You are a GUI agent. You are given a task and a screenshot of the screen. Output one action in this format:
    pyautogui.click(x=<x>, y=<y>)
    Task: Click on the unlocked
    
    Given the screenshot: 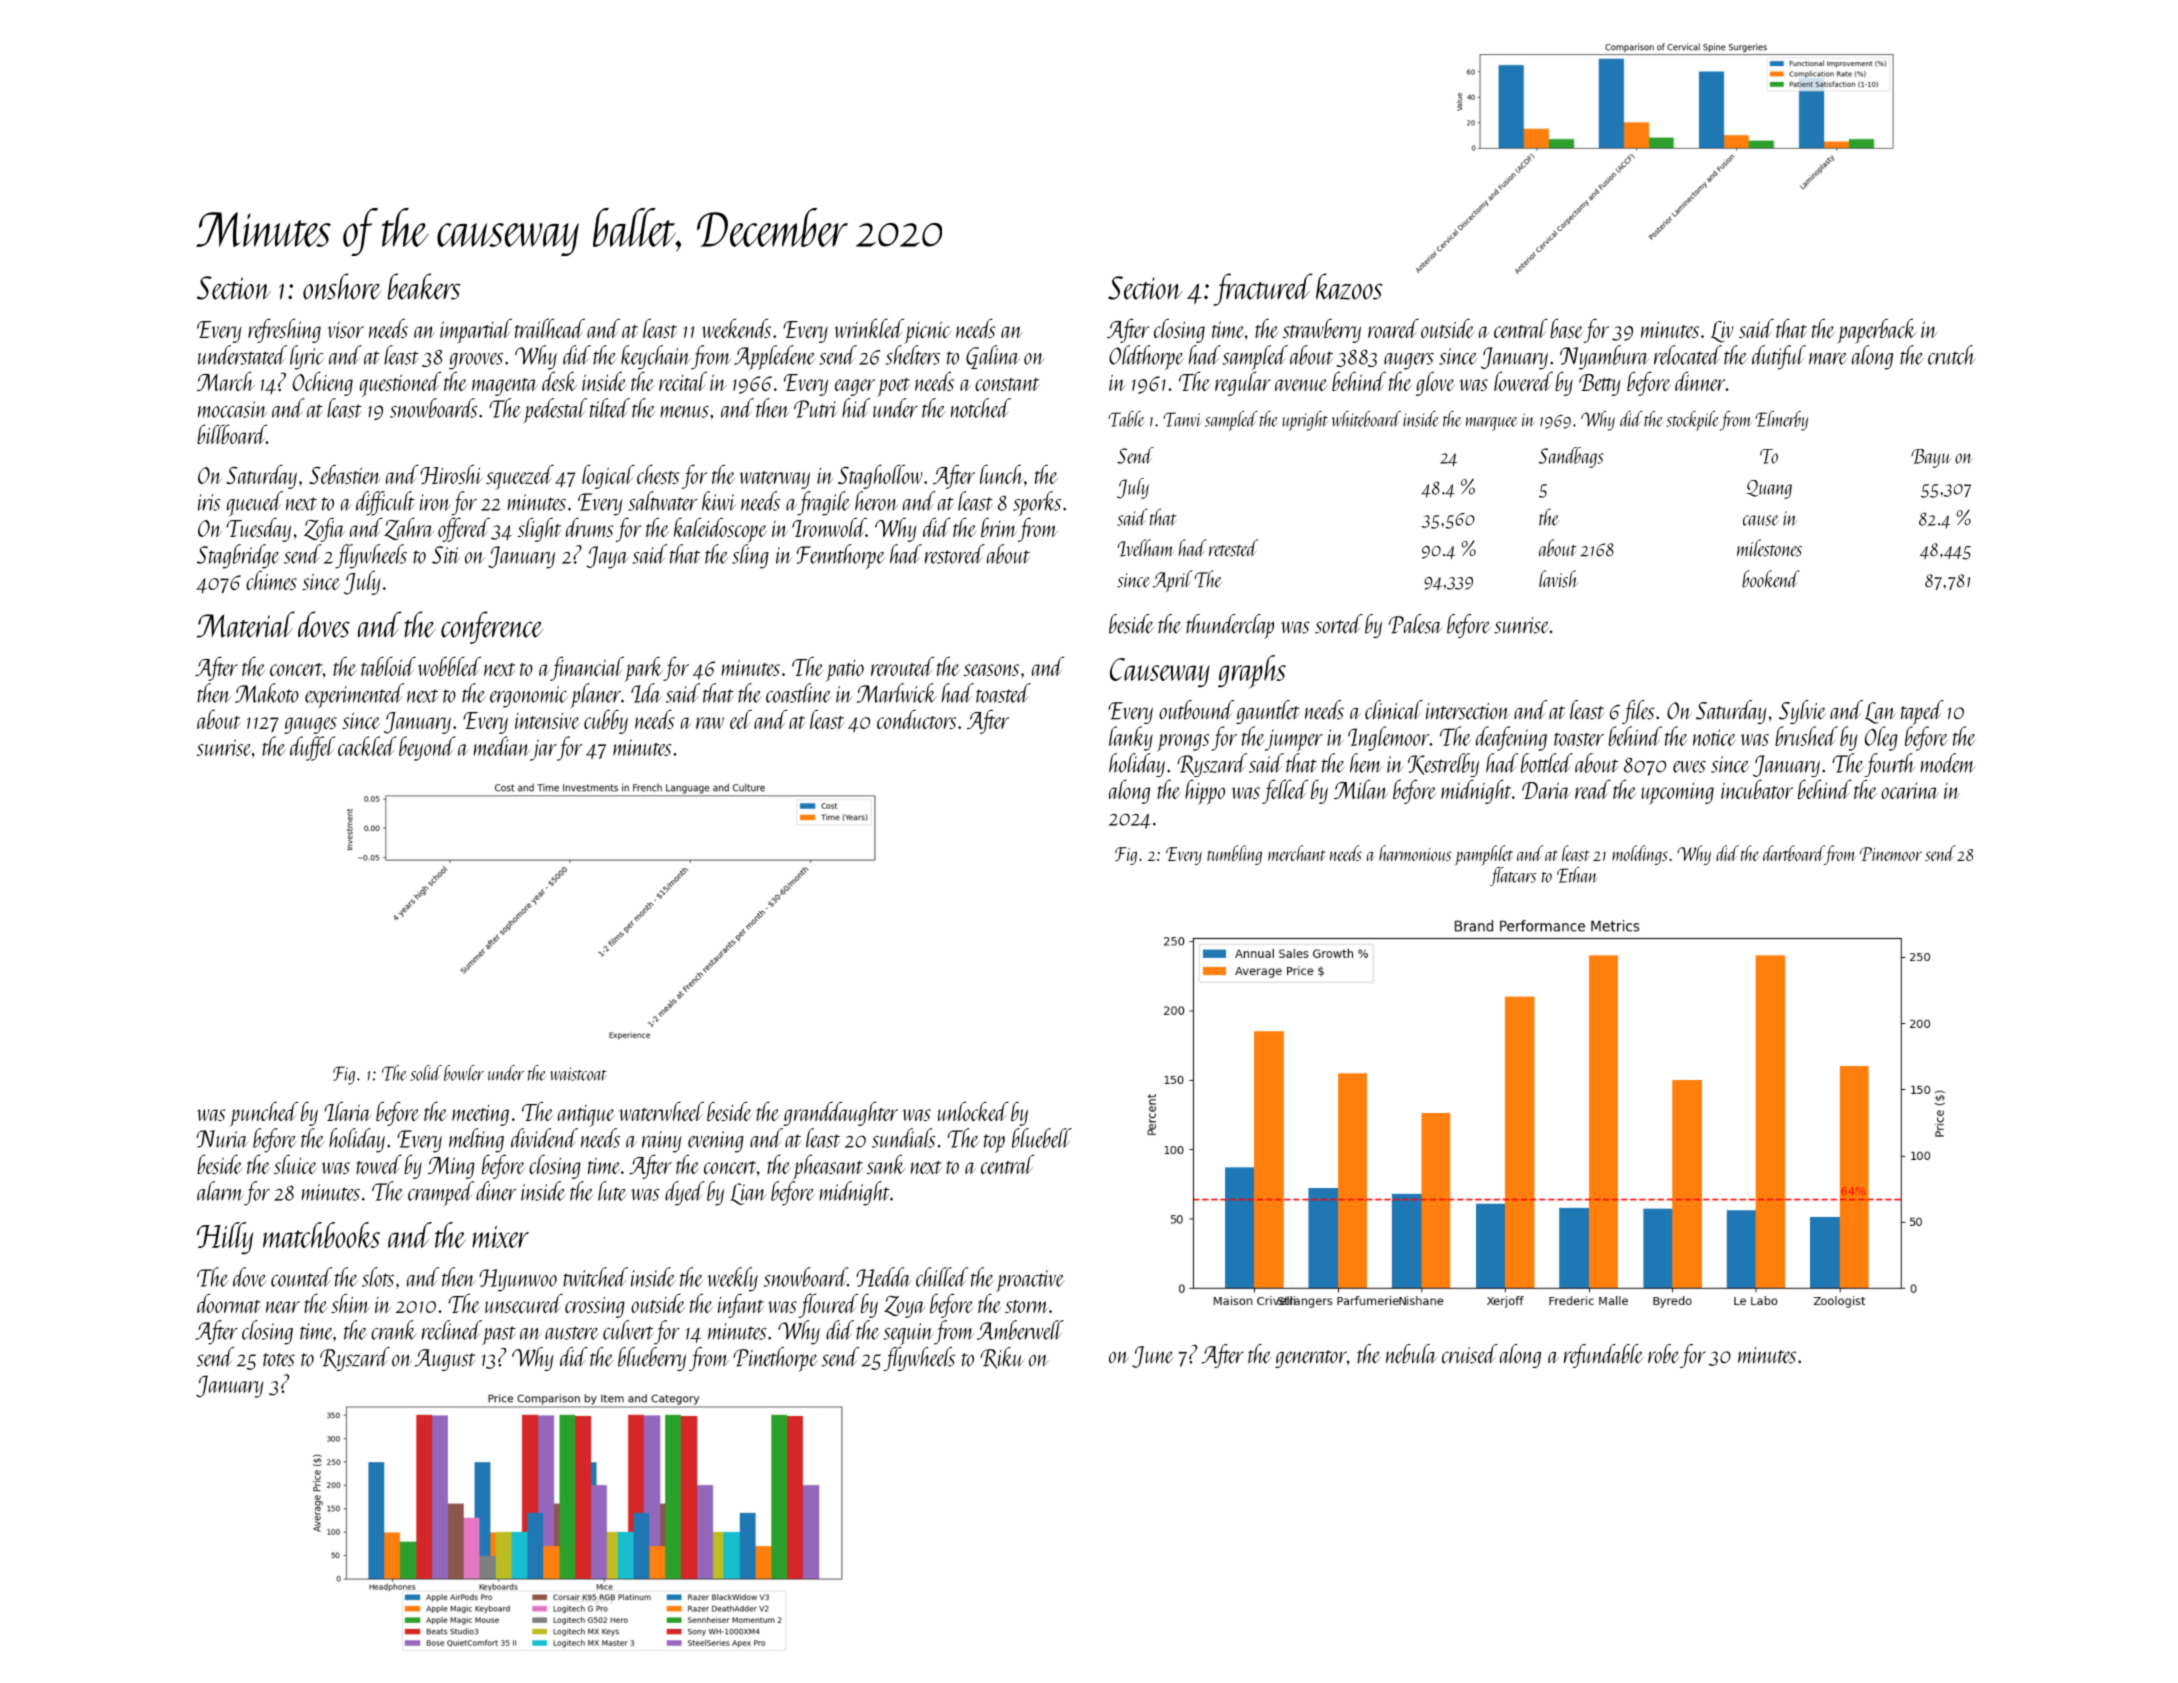 What is the action you would take?
    pyautogui.click(x=973, y=1111)
